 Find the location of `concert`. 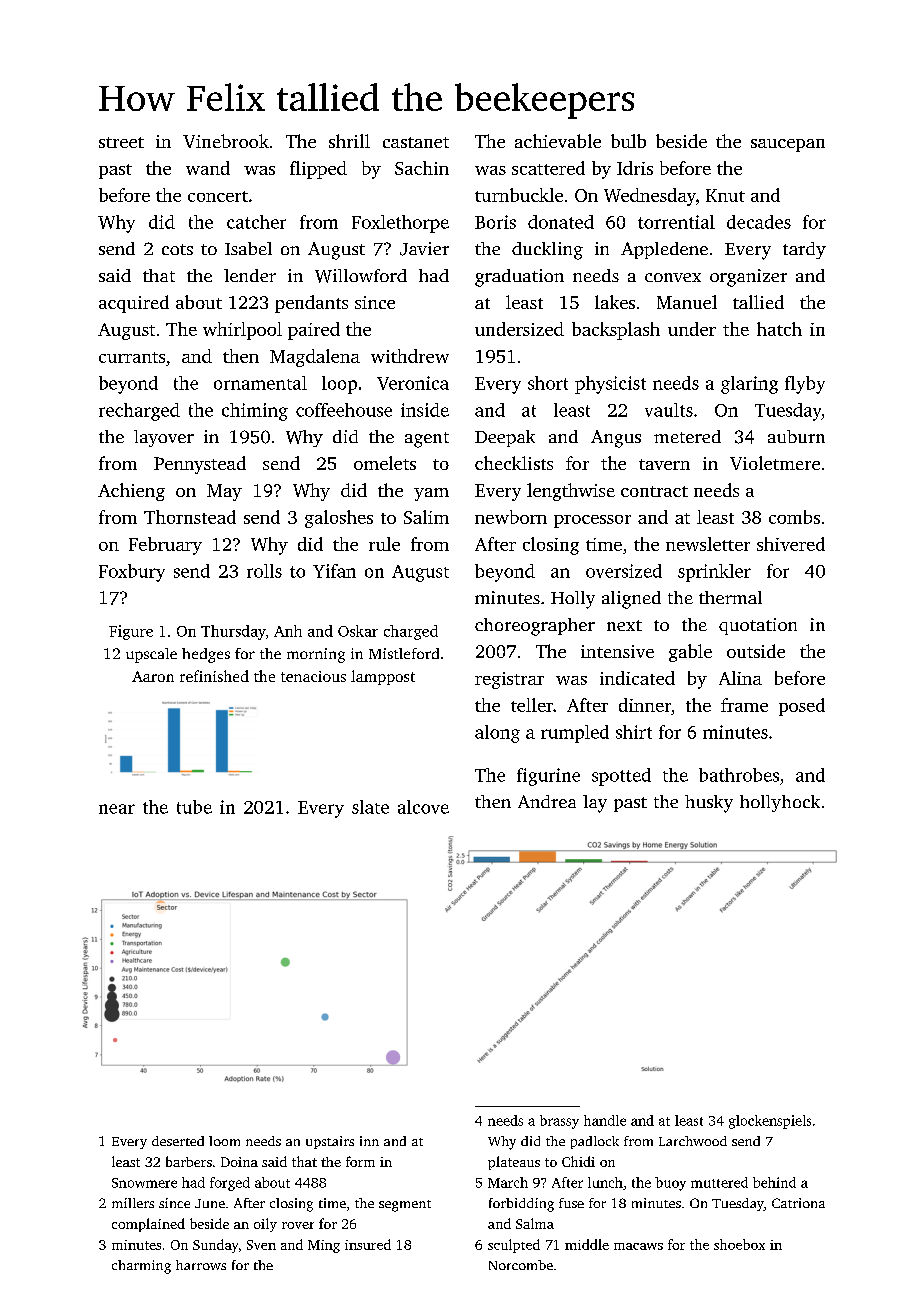

concert is located at coordinates (218, 196).
